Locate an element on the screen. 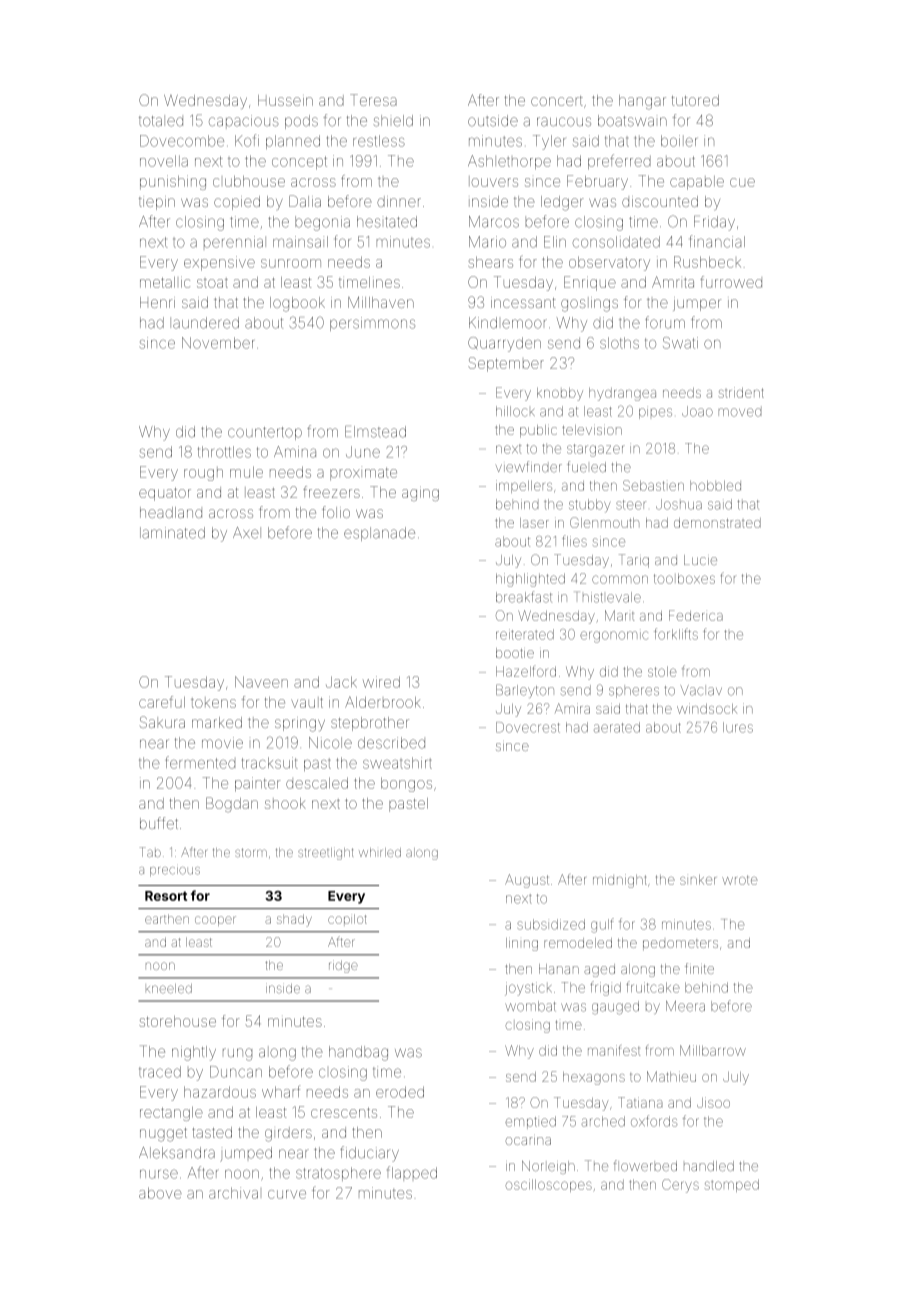  buffet is located at coordinates (159, 823).
